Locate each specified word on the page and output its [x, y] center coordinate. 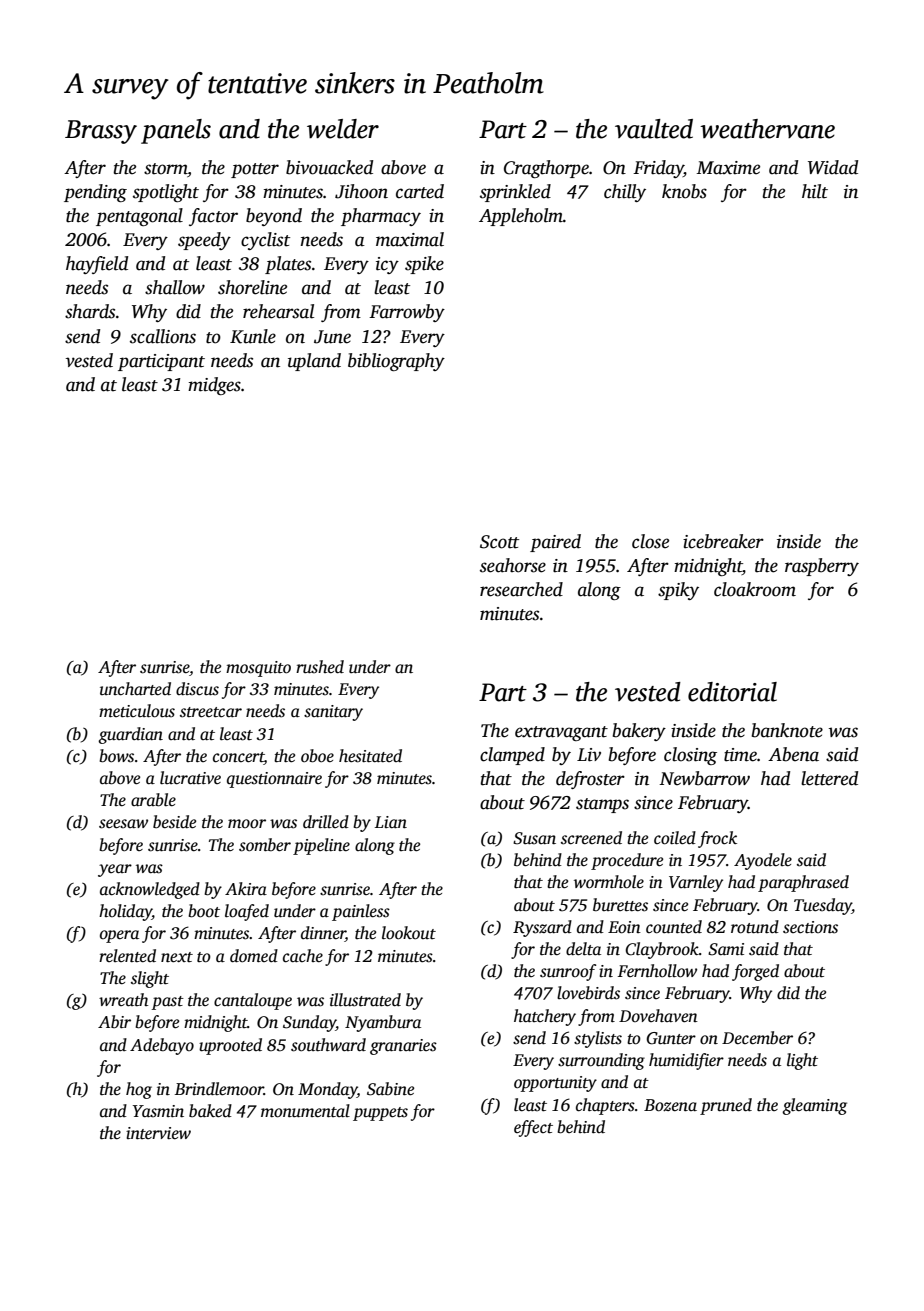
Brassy [101, 132]
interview [158, 1133]
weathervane [767, 129]
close [650, 541]
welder [343, 129]
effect [533, 1128]
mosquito [258, 669]
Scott [499, 542]
